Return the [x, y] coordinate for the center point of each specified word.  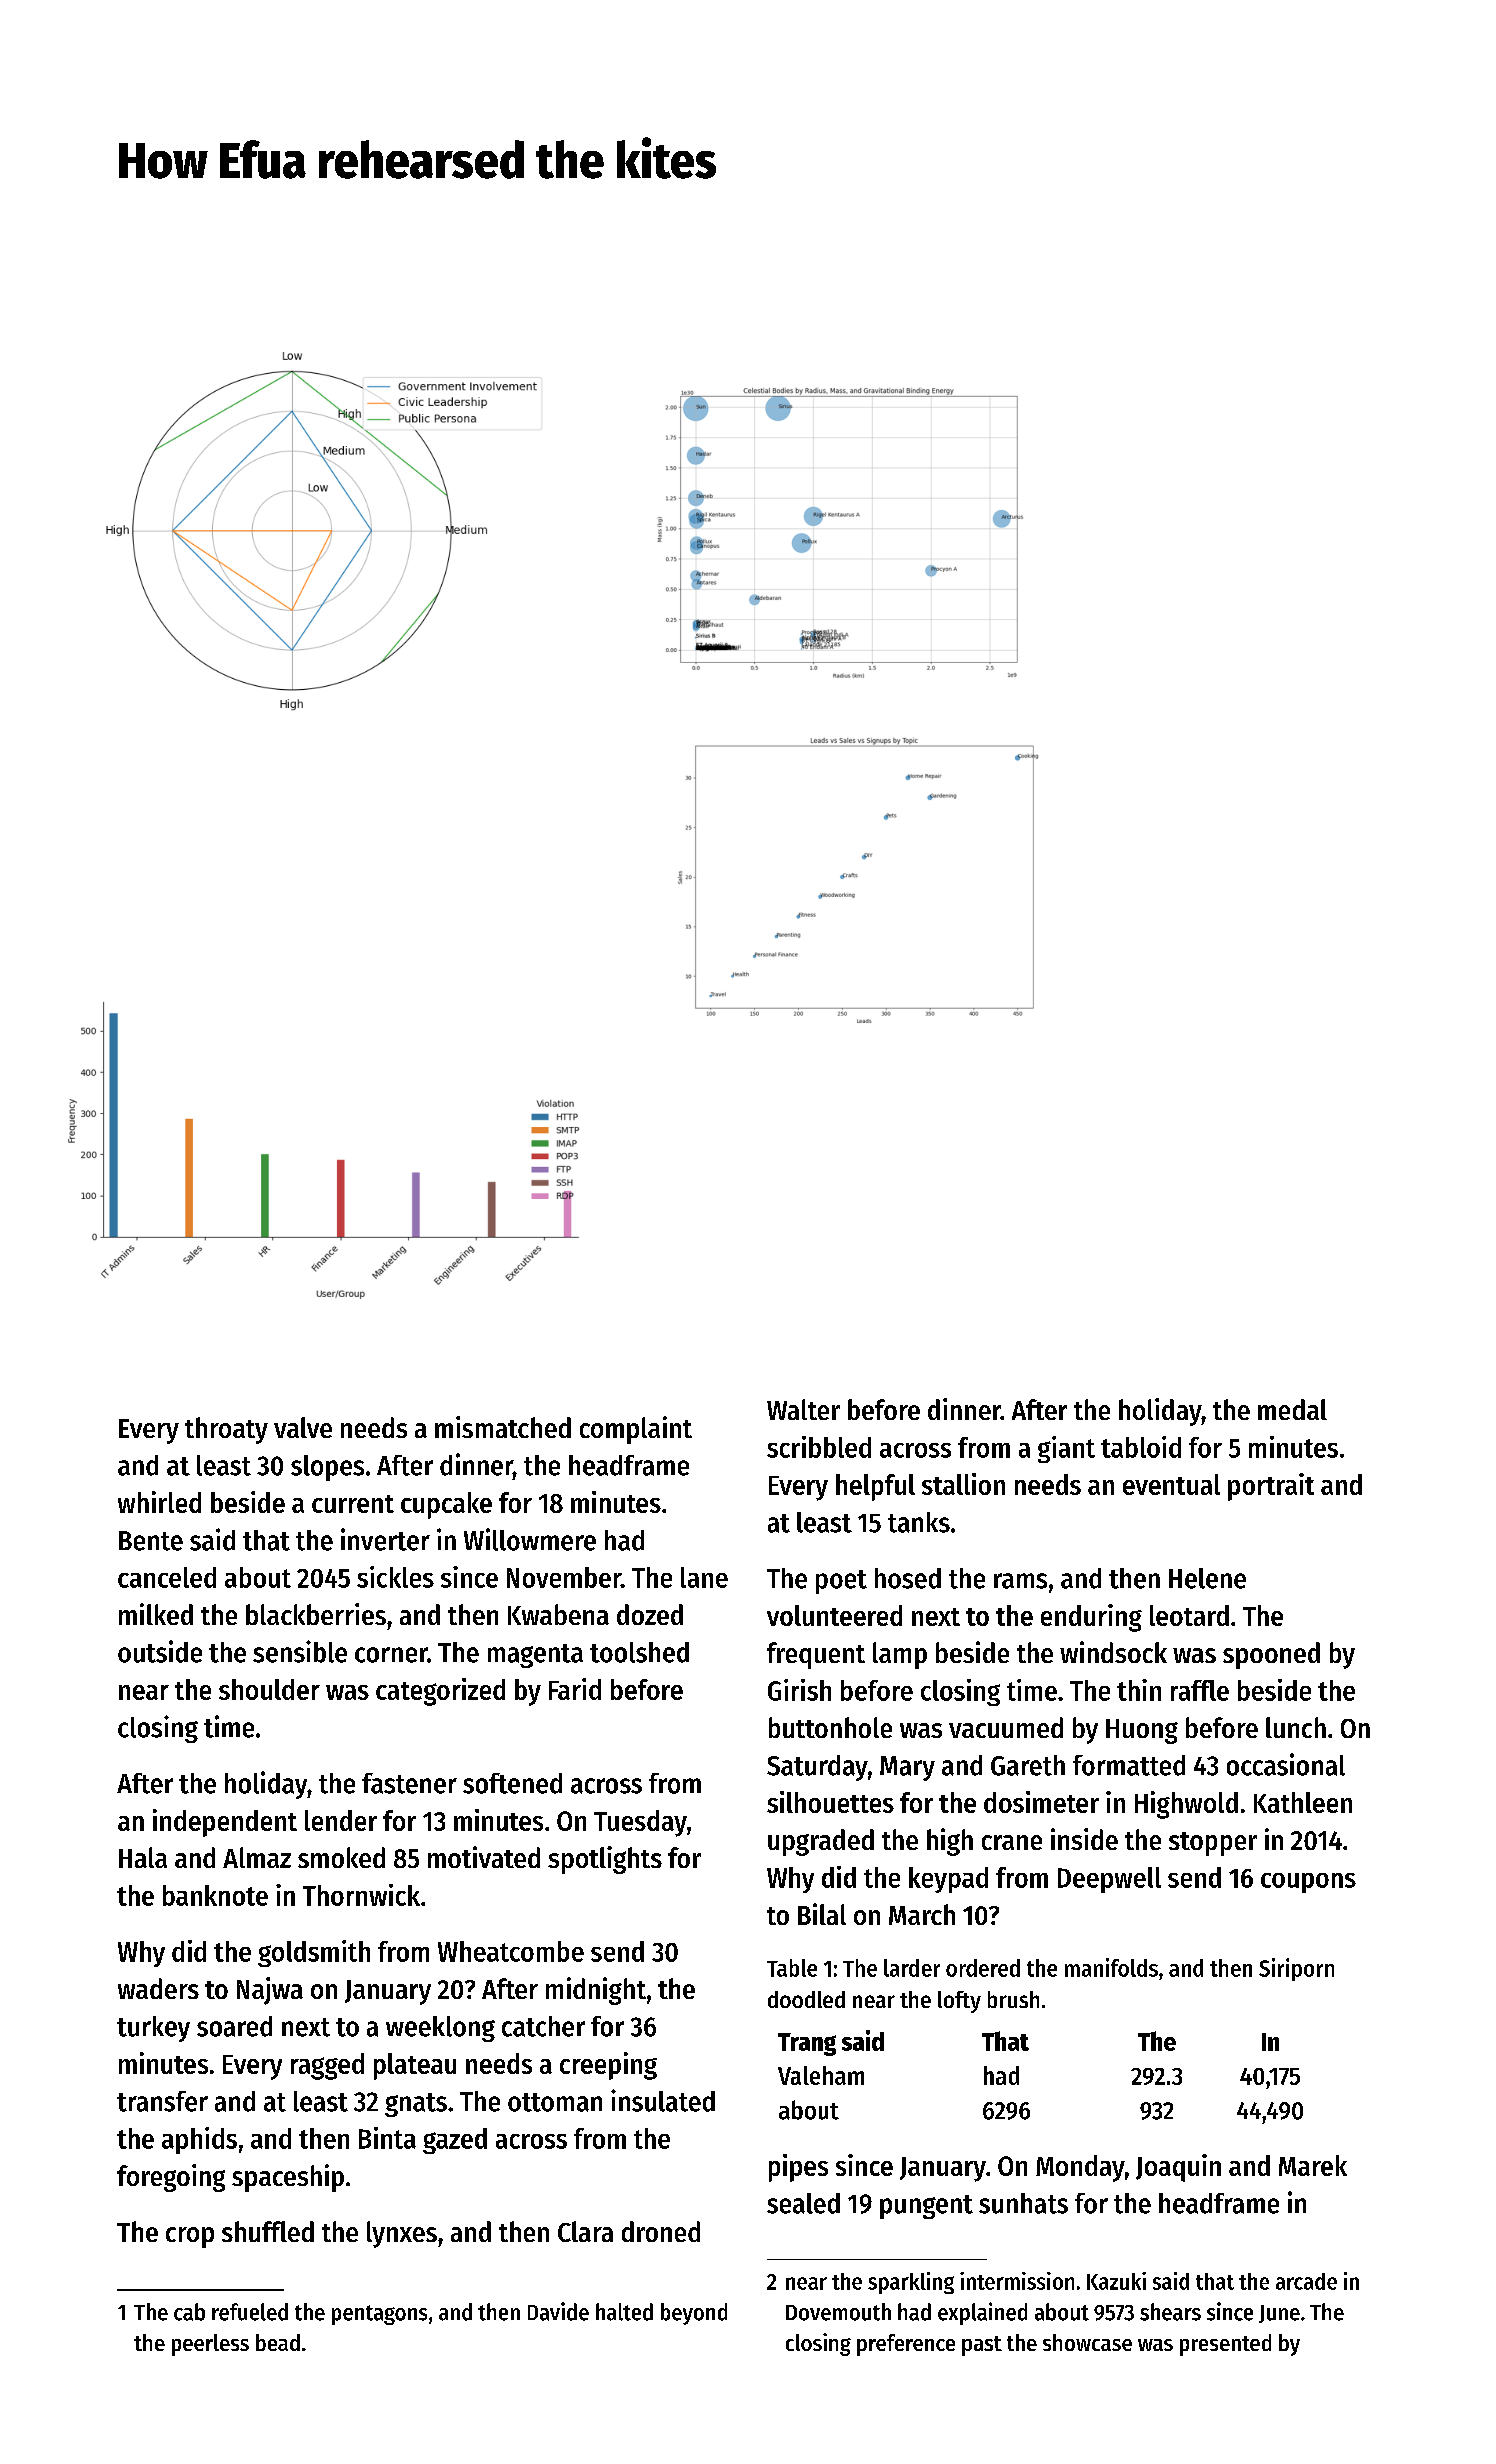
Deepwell [1109, 1880]
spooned [1271, 1655]
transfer [162, 2101]
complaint [636, 1430]
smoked [341, 1857]
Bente [151, 1541]
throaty [226, 1430]
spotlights [605, 1860]
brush [1013, 1999]
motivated [484, 1857]
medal [1292, 1409]
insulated [663, 2100]
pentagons [379, 2315]
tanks [919, 1522]
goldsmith [314, 1953]
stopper [1213, 1844]
